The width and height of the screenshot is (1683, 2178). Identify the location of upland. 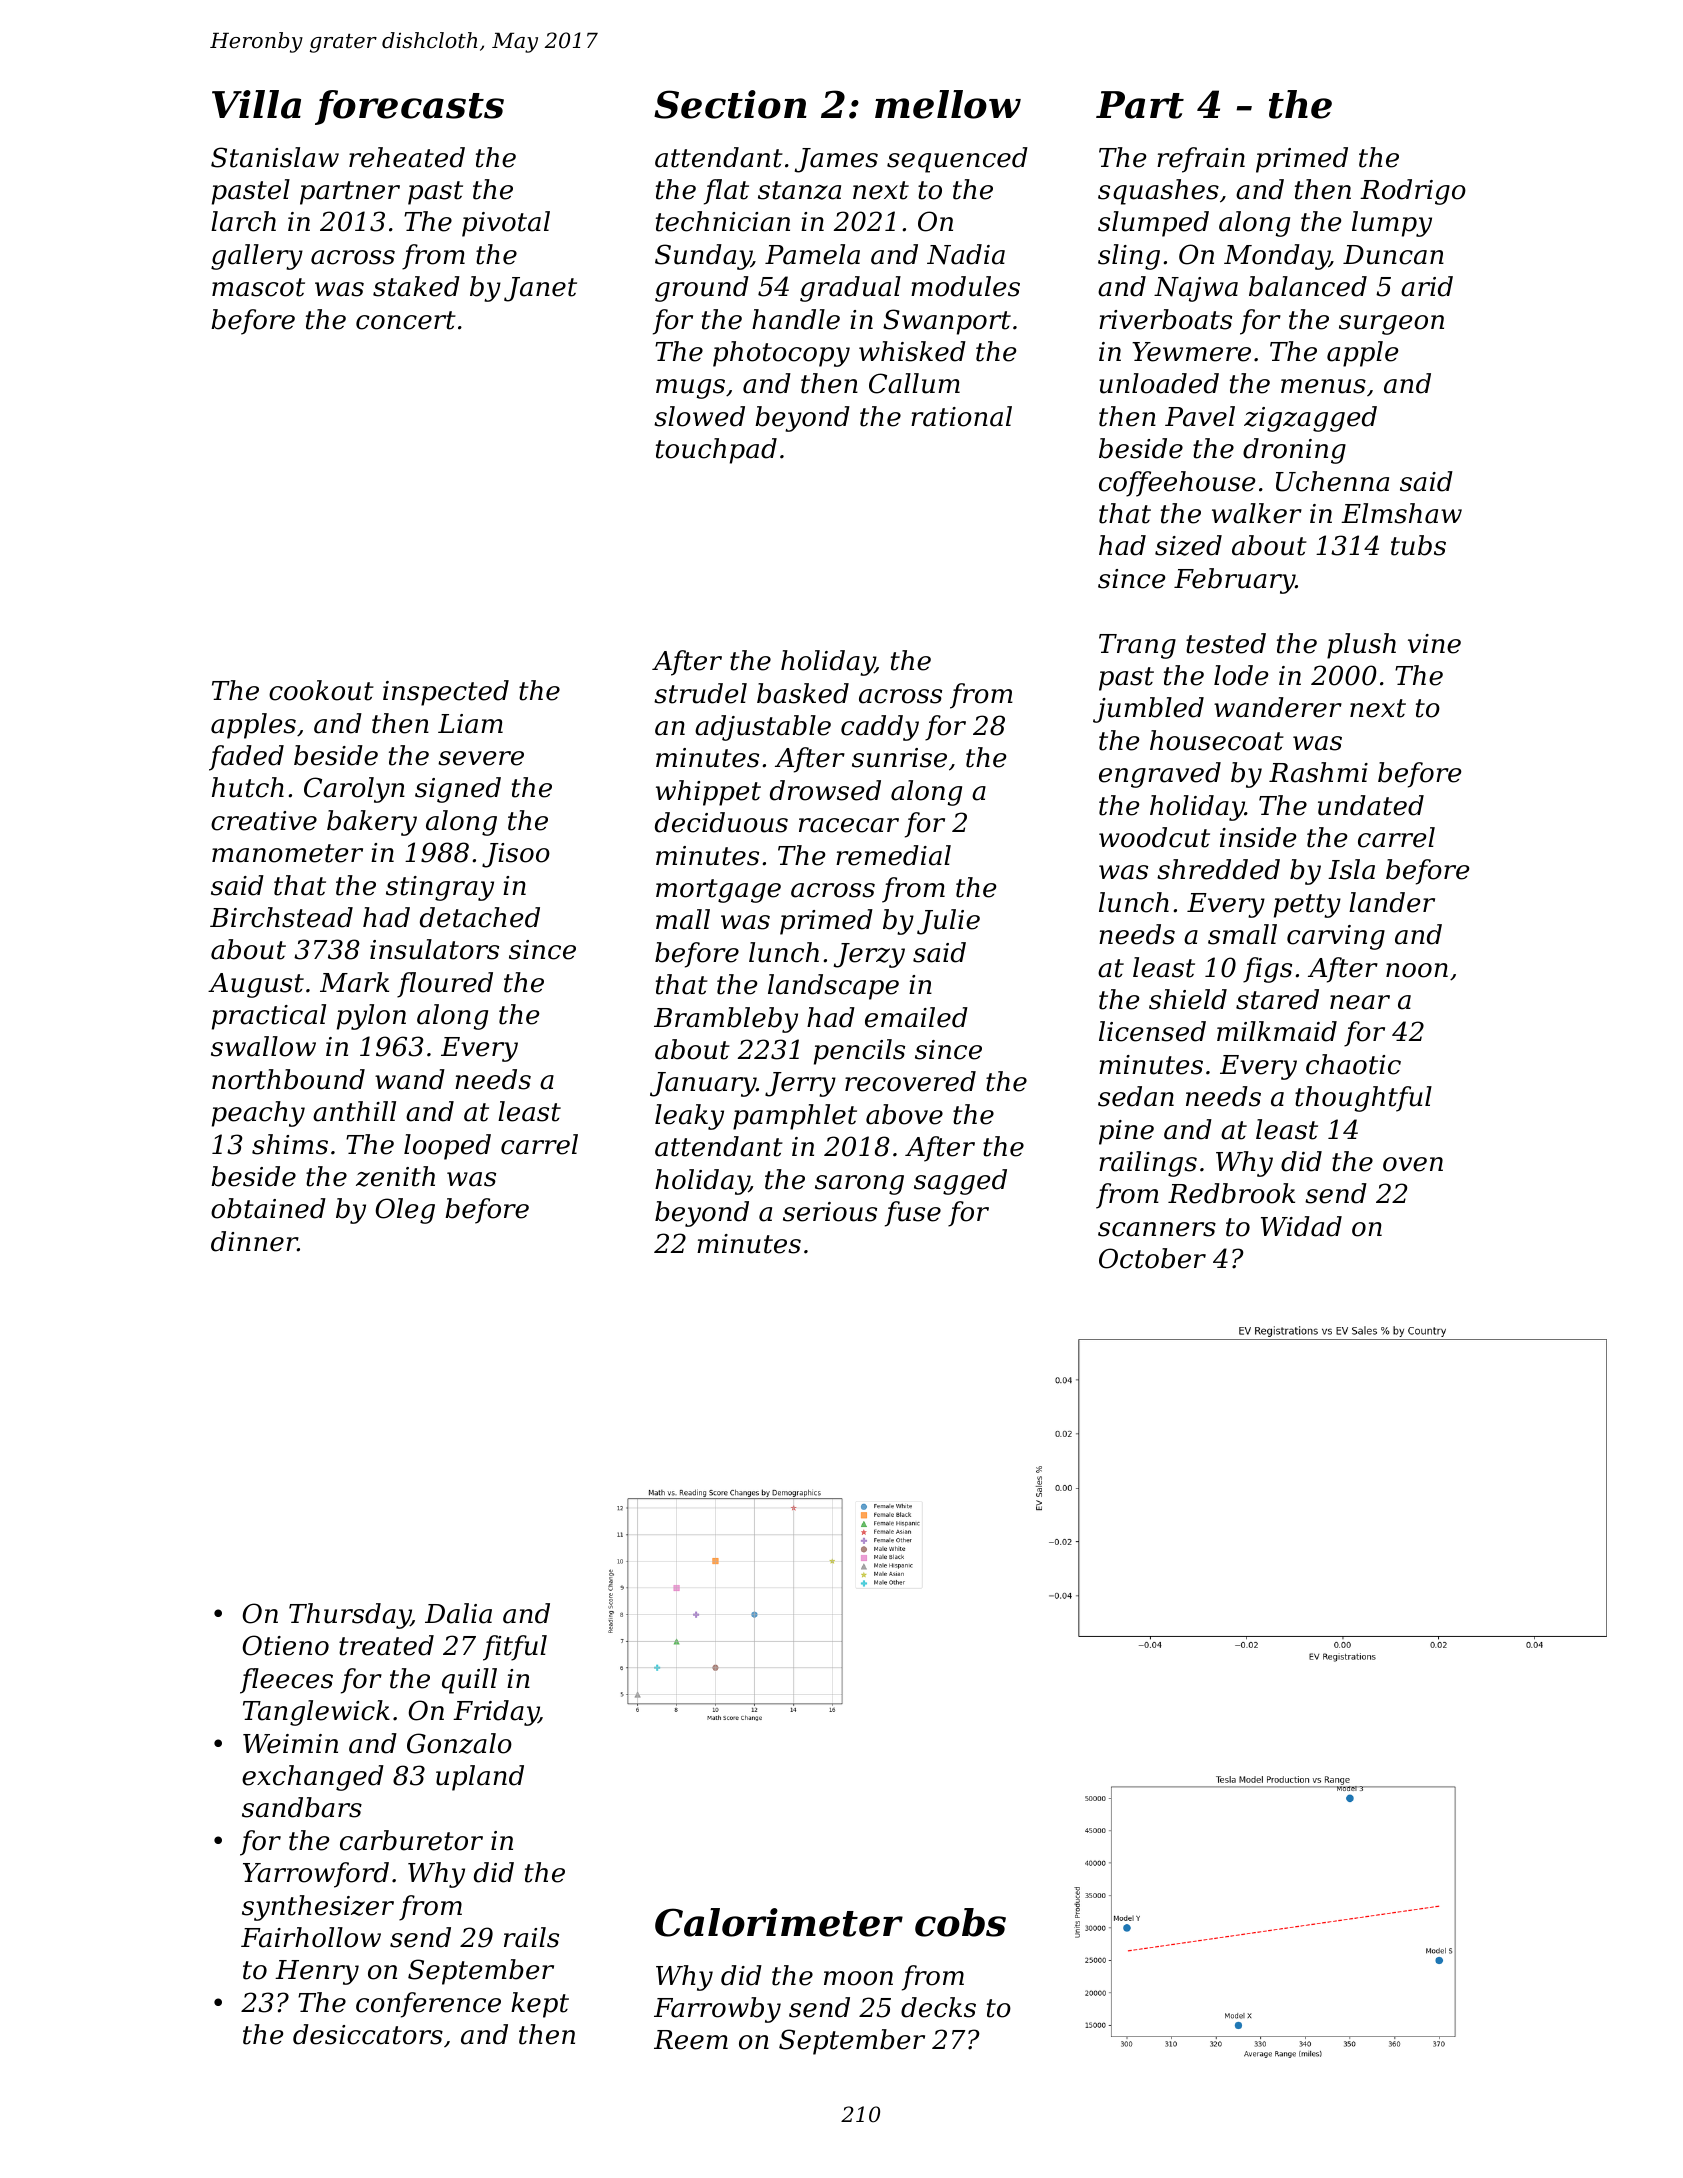
(480, 1778).
